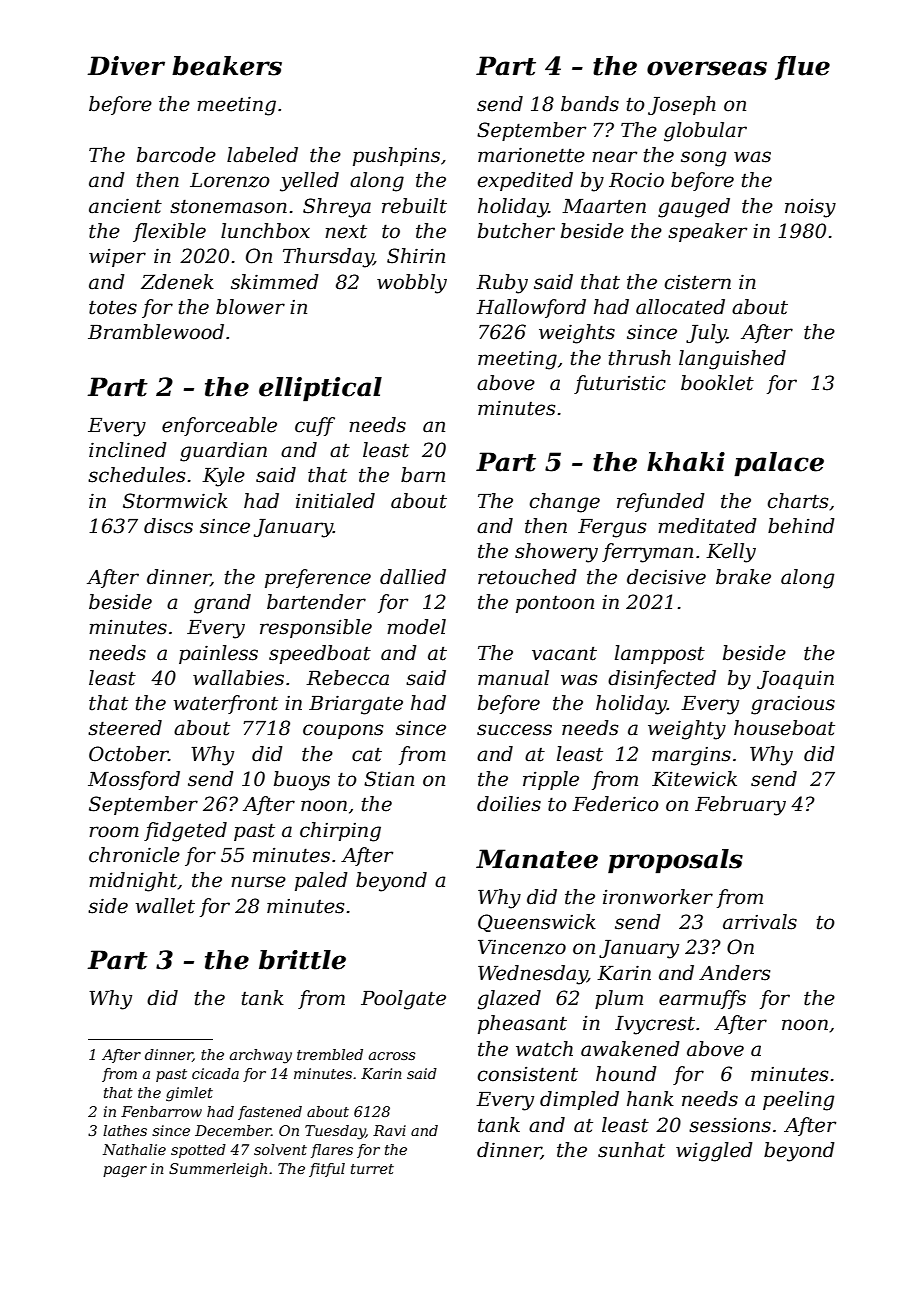 Image resolution: width=924 pixels, height=1314 pixels. Describe the element at coordinates (412, 284) in the page. I see `wobbly` at that location.
